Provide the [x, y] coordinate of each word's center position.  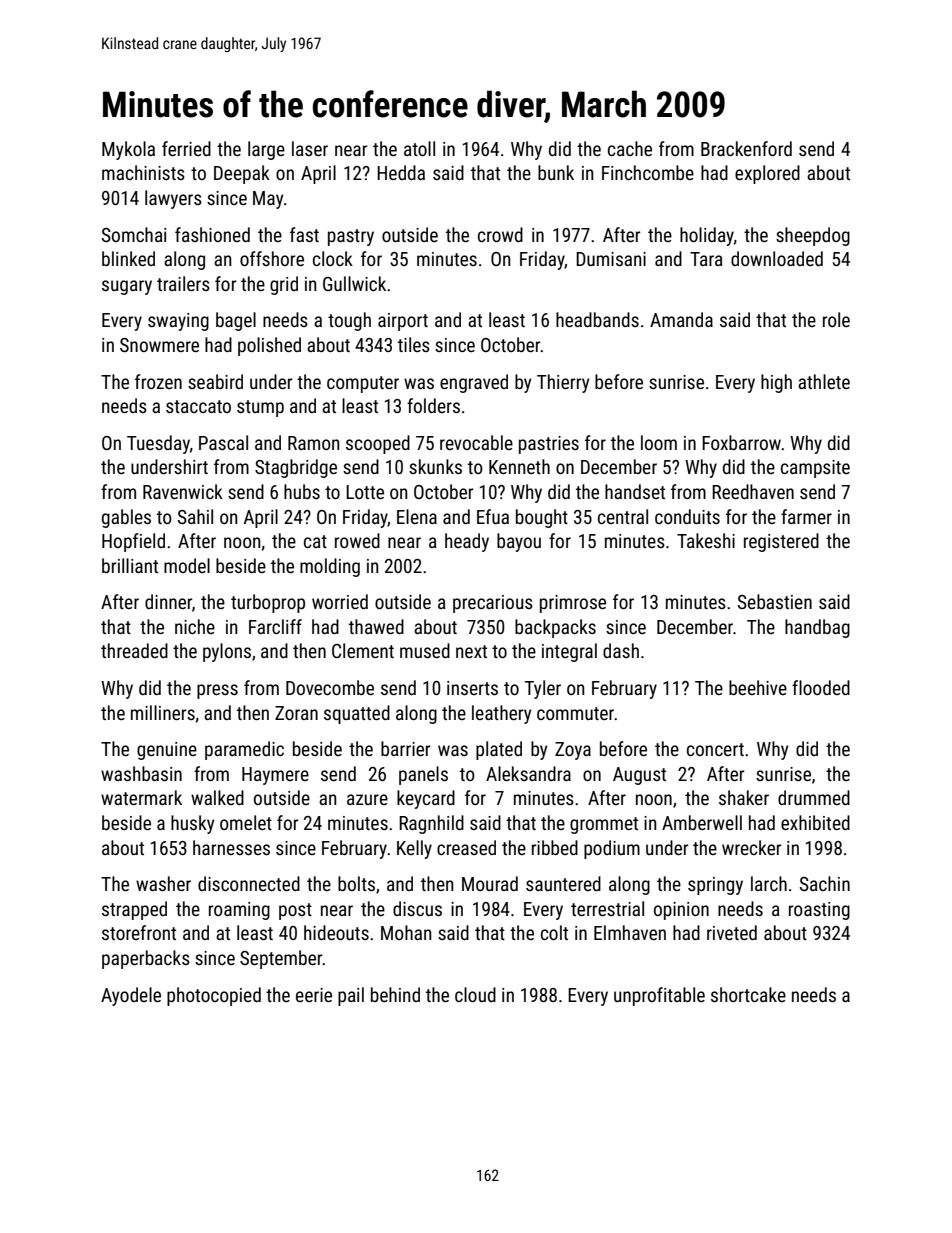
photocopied [214, 996]
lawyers [173, 199]
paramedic [244, 750]
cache [630, 148]
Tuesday [158, 444]
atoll [419, 148]
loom [659, 442]
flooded [821, 687]
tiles [414, 344]
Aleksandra [528, 773]
